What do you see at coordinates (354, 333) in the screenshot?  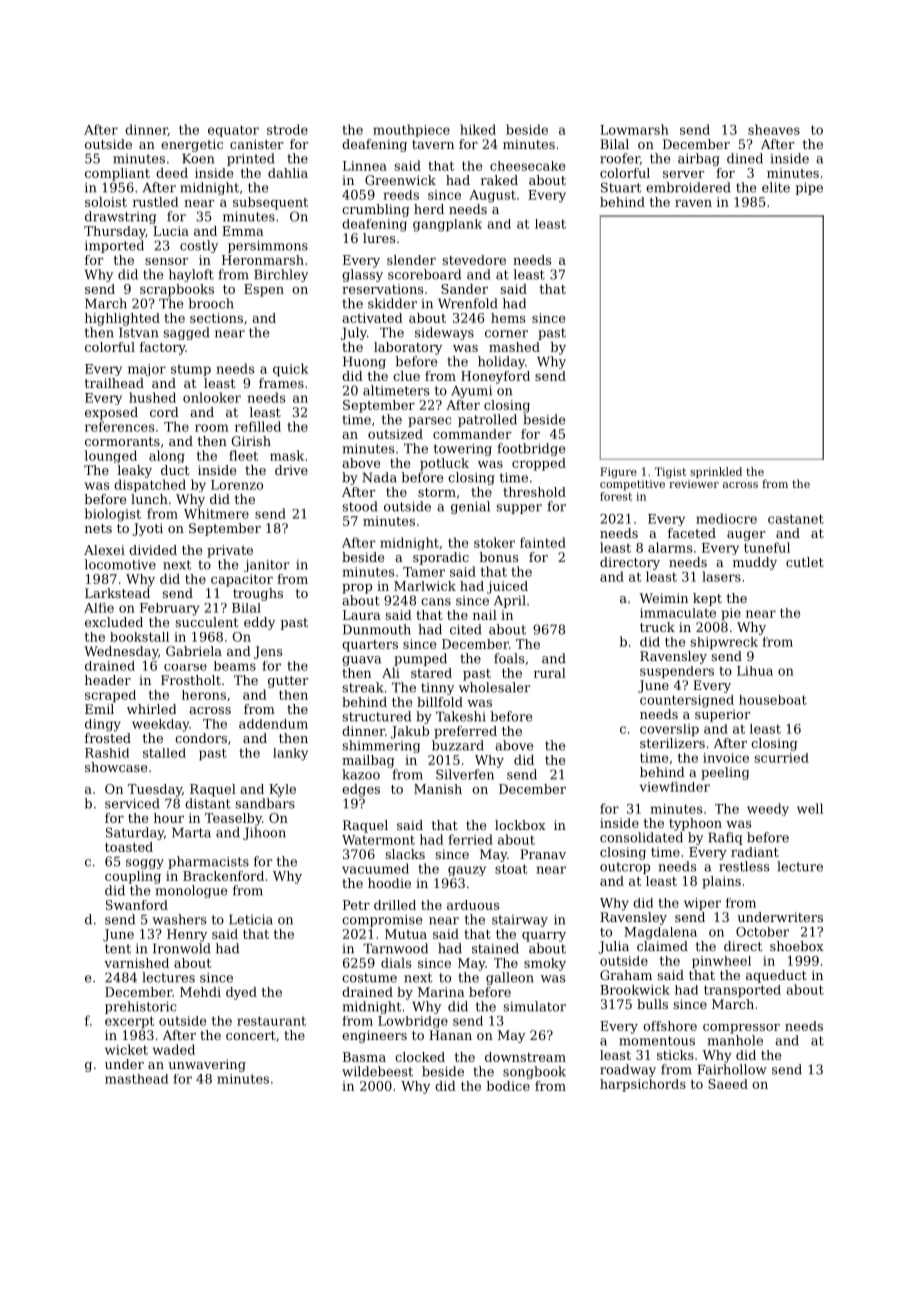 I see `July` at bounding box center [354, 333].
